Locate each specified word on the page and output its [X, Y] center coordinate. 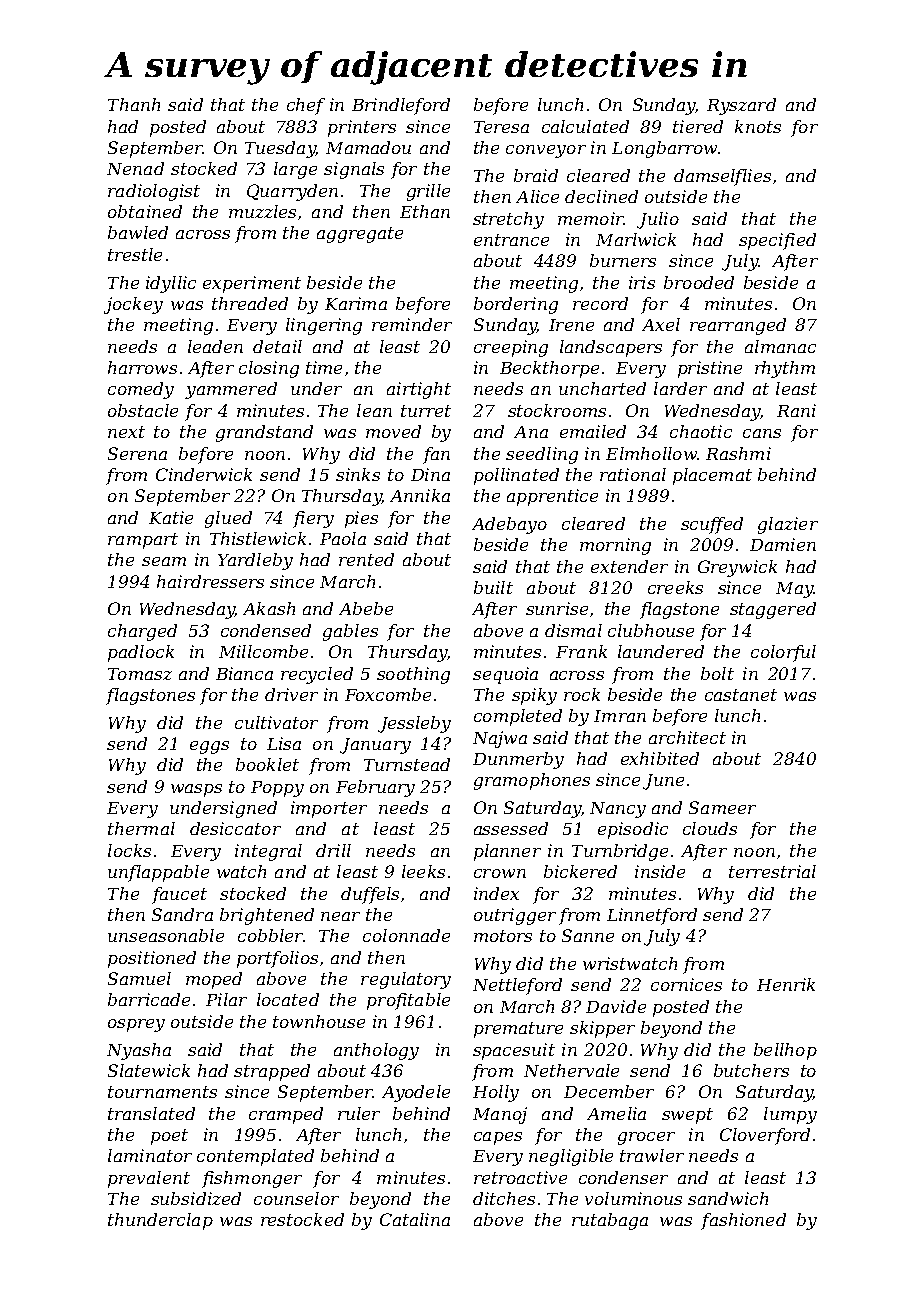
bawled [138, 232]
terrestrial [772, 871]
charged [142, 632]
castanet [741, 695]
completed [518, 717]
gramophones [532, 781]
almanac [780, 346]
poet [169, 1137]
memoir [591, 218]
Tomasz [140, 674]
